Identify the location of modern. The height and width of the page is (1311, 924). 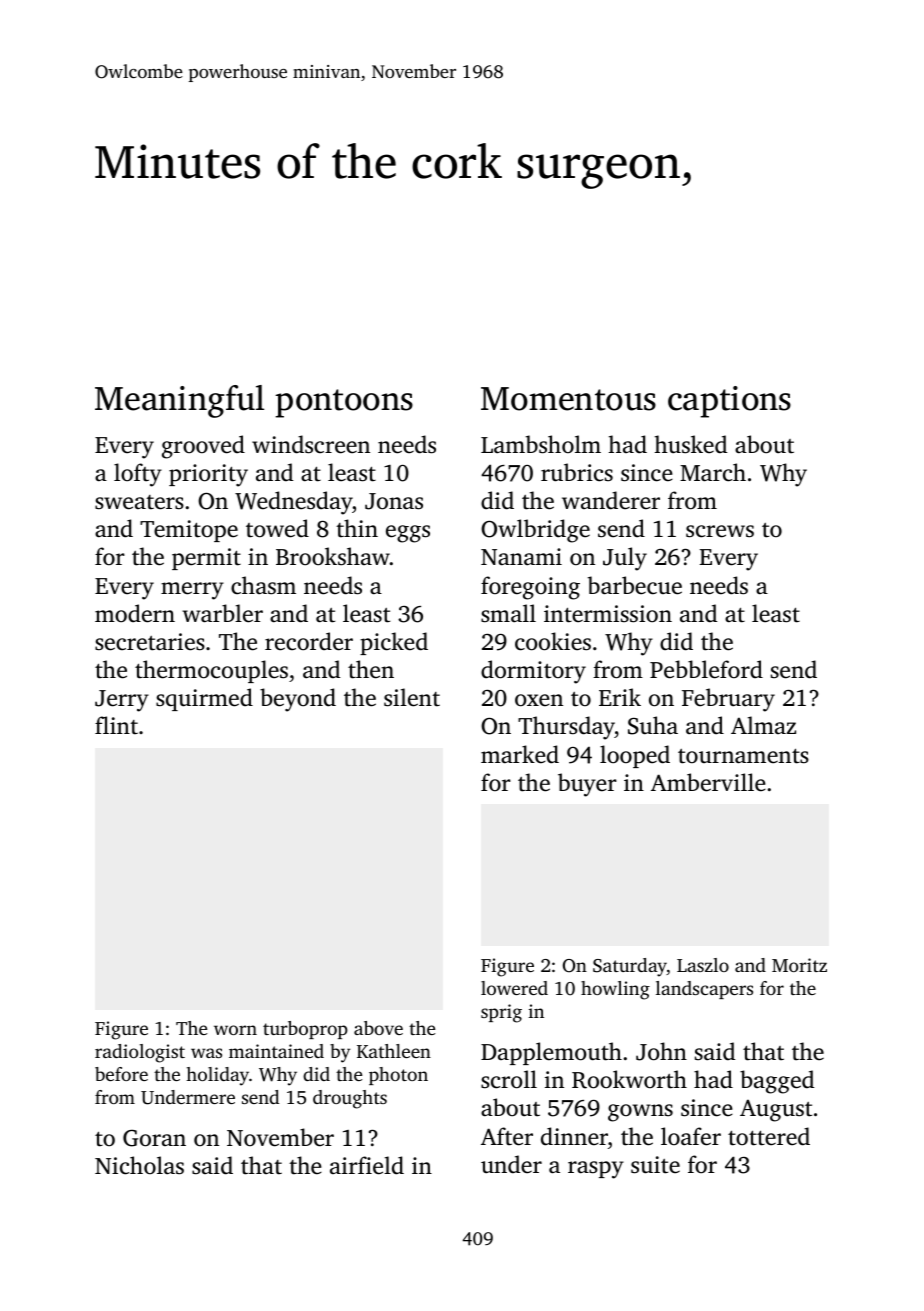
(135, 613).
